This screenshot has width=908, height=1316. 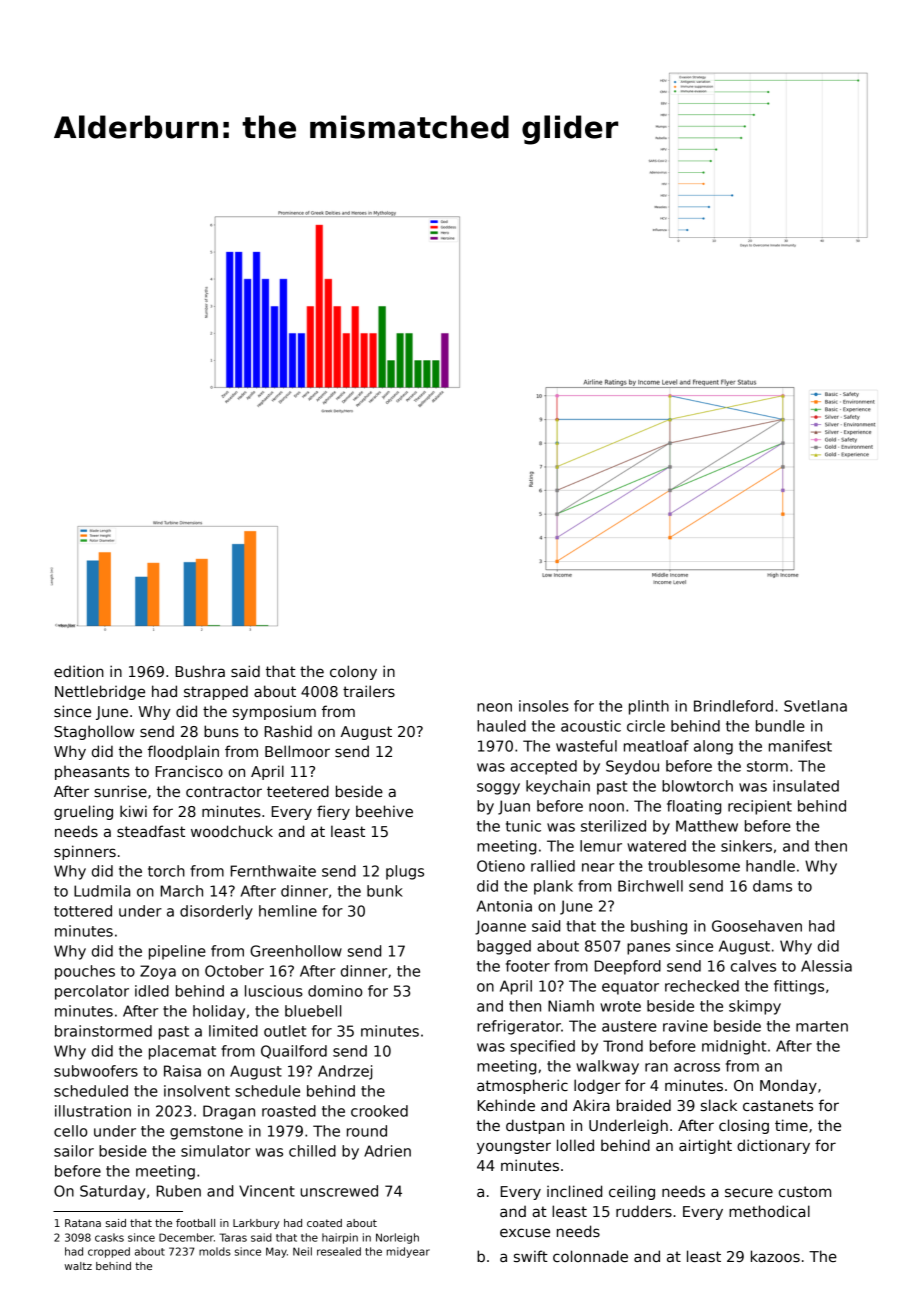 I want to click on footer, so click(x=528, y=966).
